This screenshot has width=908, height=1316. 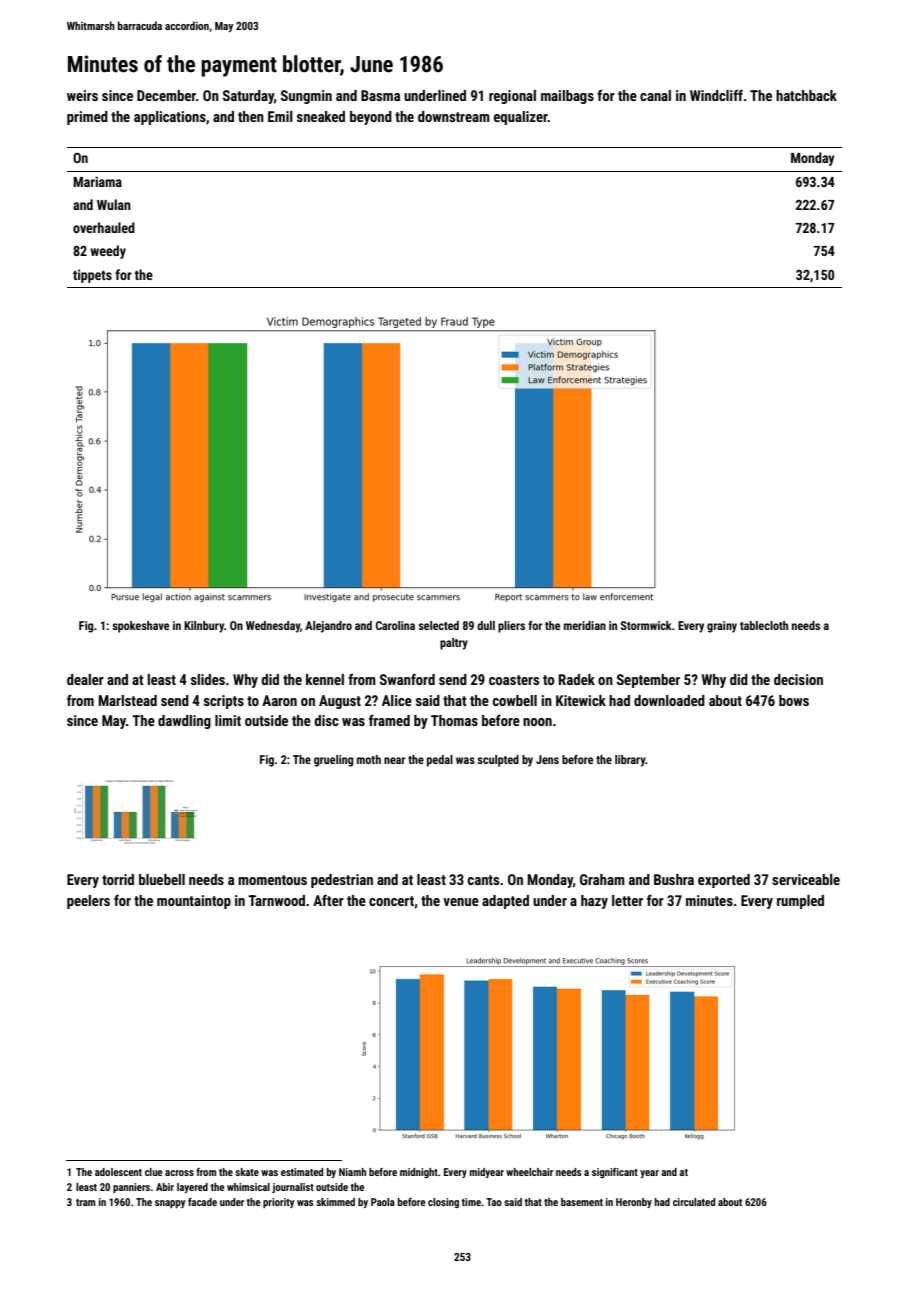 What do you see at coordinates (461, 902) in the screenshot?
I see `venue` at bounding box center [461, 902].
